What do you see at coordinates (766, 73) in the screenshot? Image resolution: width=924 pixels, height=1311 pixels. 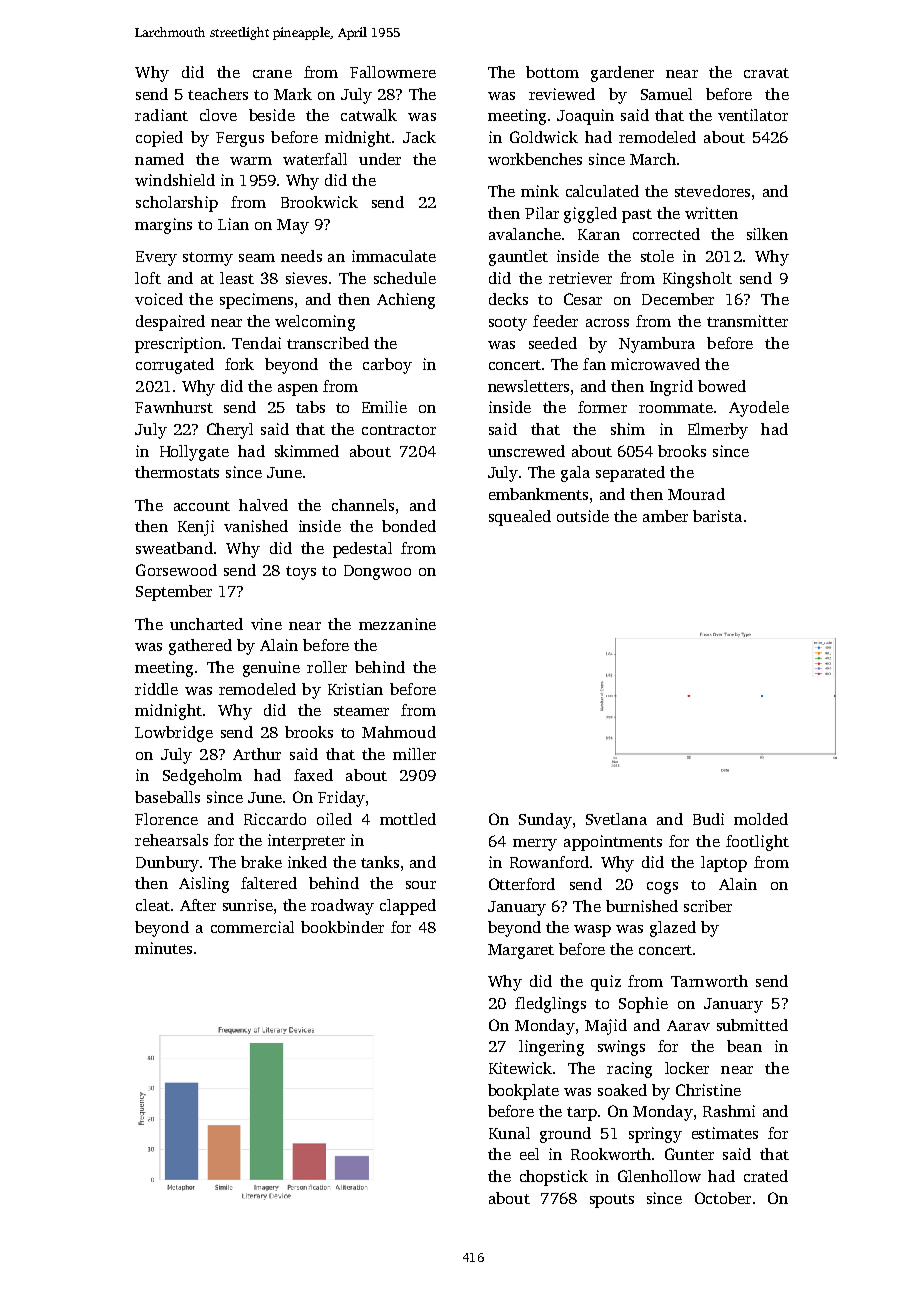 I see `cravat` at bounding box center [766, 73].
